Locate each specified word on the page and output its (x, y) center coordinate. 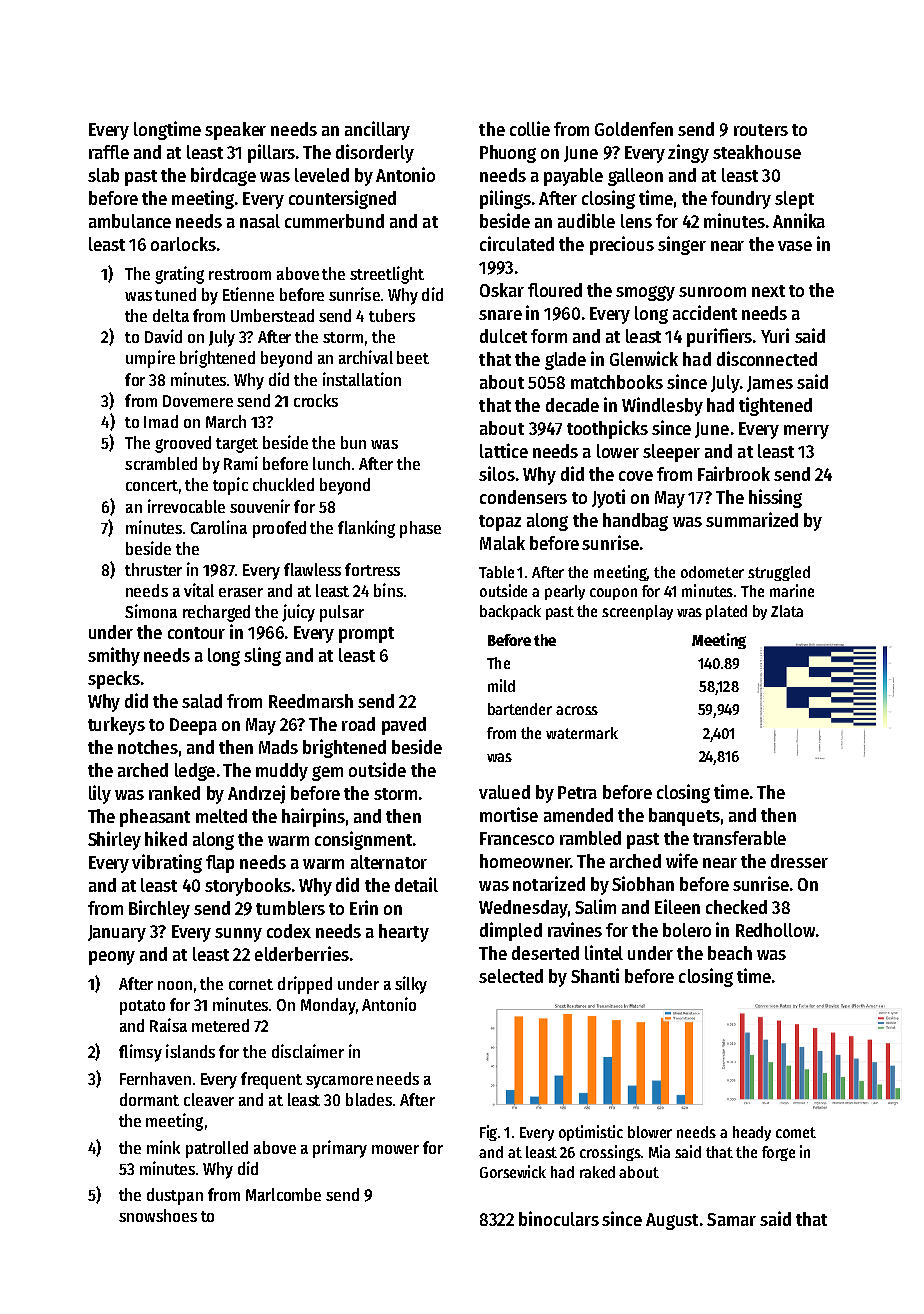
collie (530, 128)
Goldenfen (634, 129)
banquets (684, 817)
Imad (161, 421)
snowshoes (158, 1215)
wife (682, 860)
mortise (509, 814)
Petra (577, 792)
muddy (282, 772)
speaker (235, 131)
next (768, 291)
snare (500, 315)
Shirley (114, 840)
